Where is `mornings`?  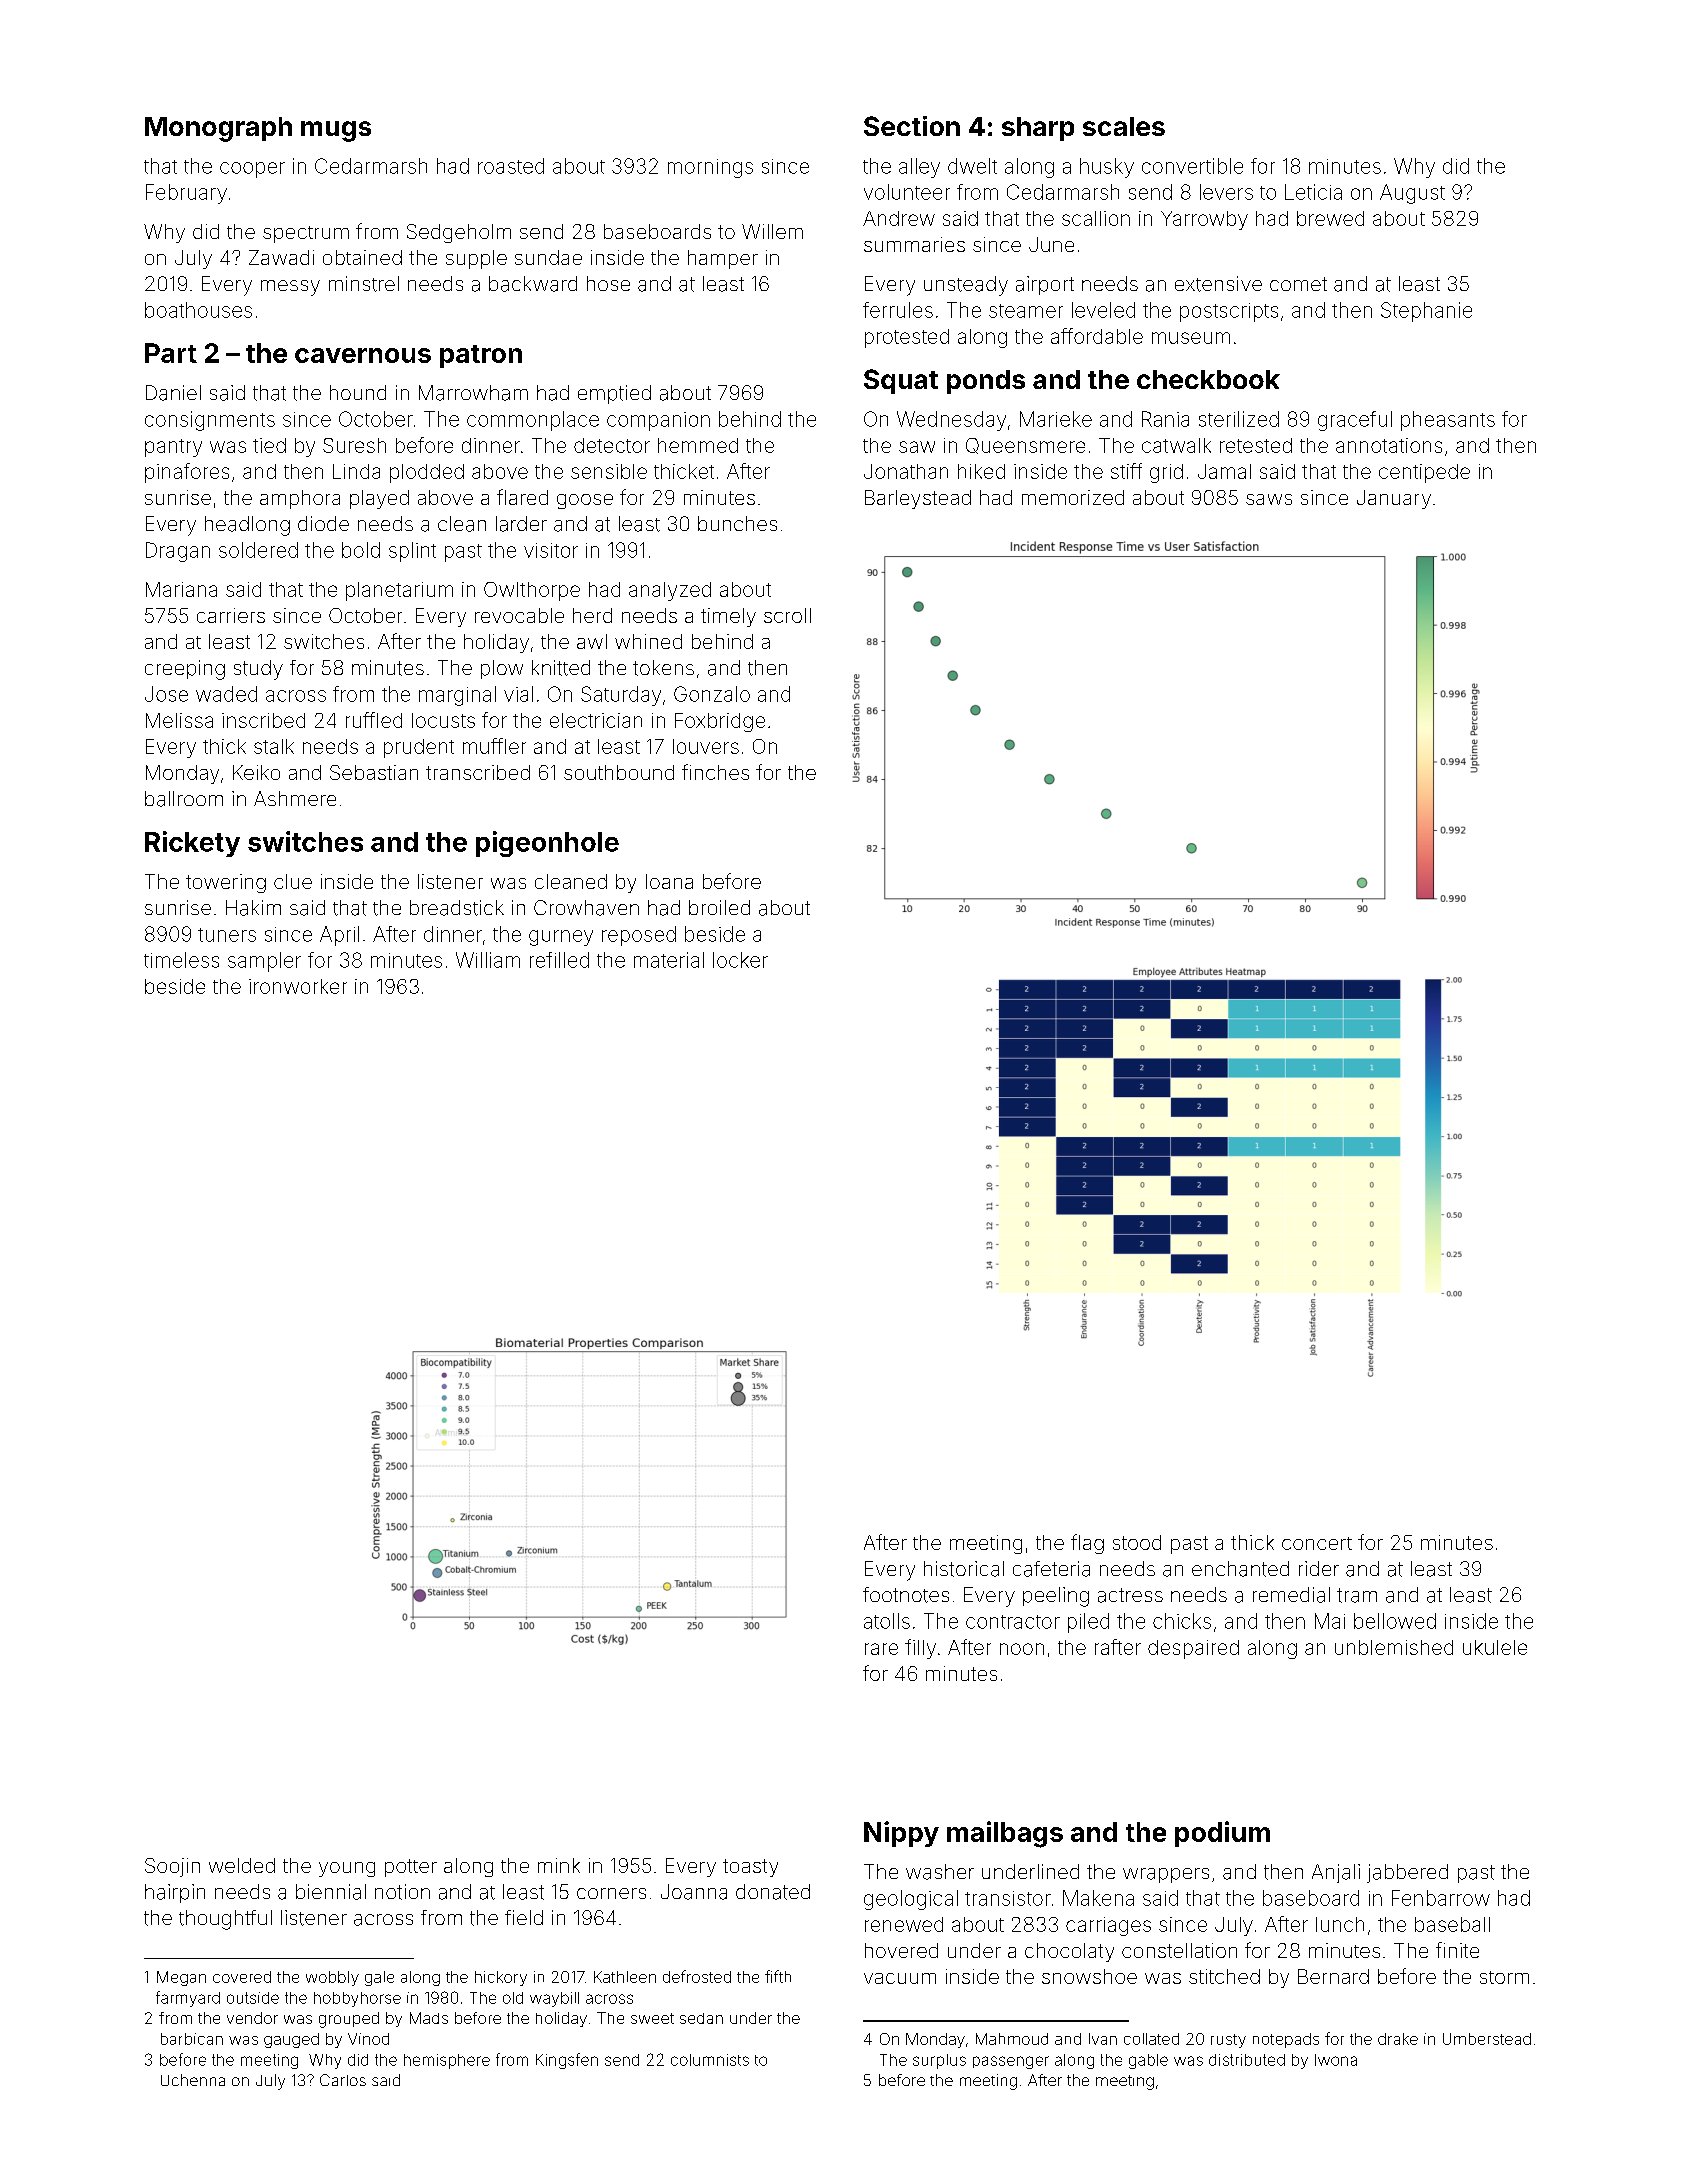
mornings is located at coordinates (710, 168).
